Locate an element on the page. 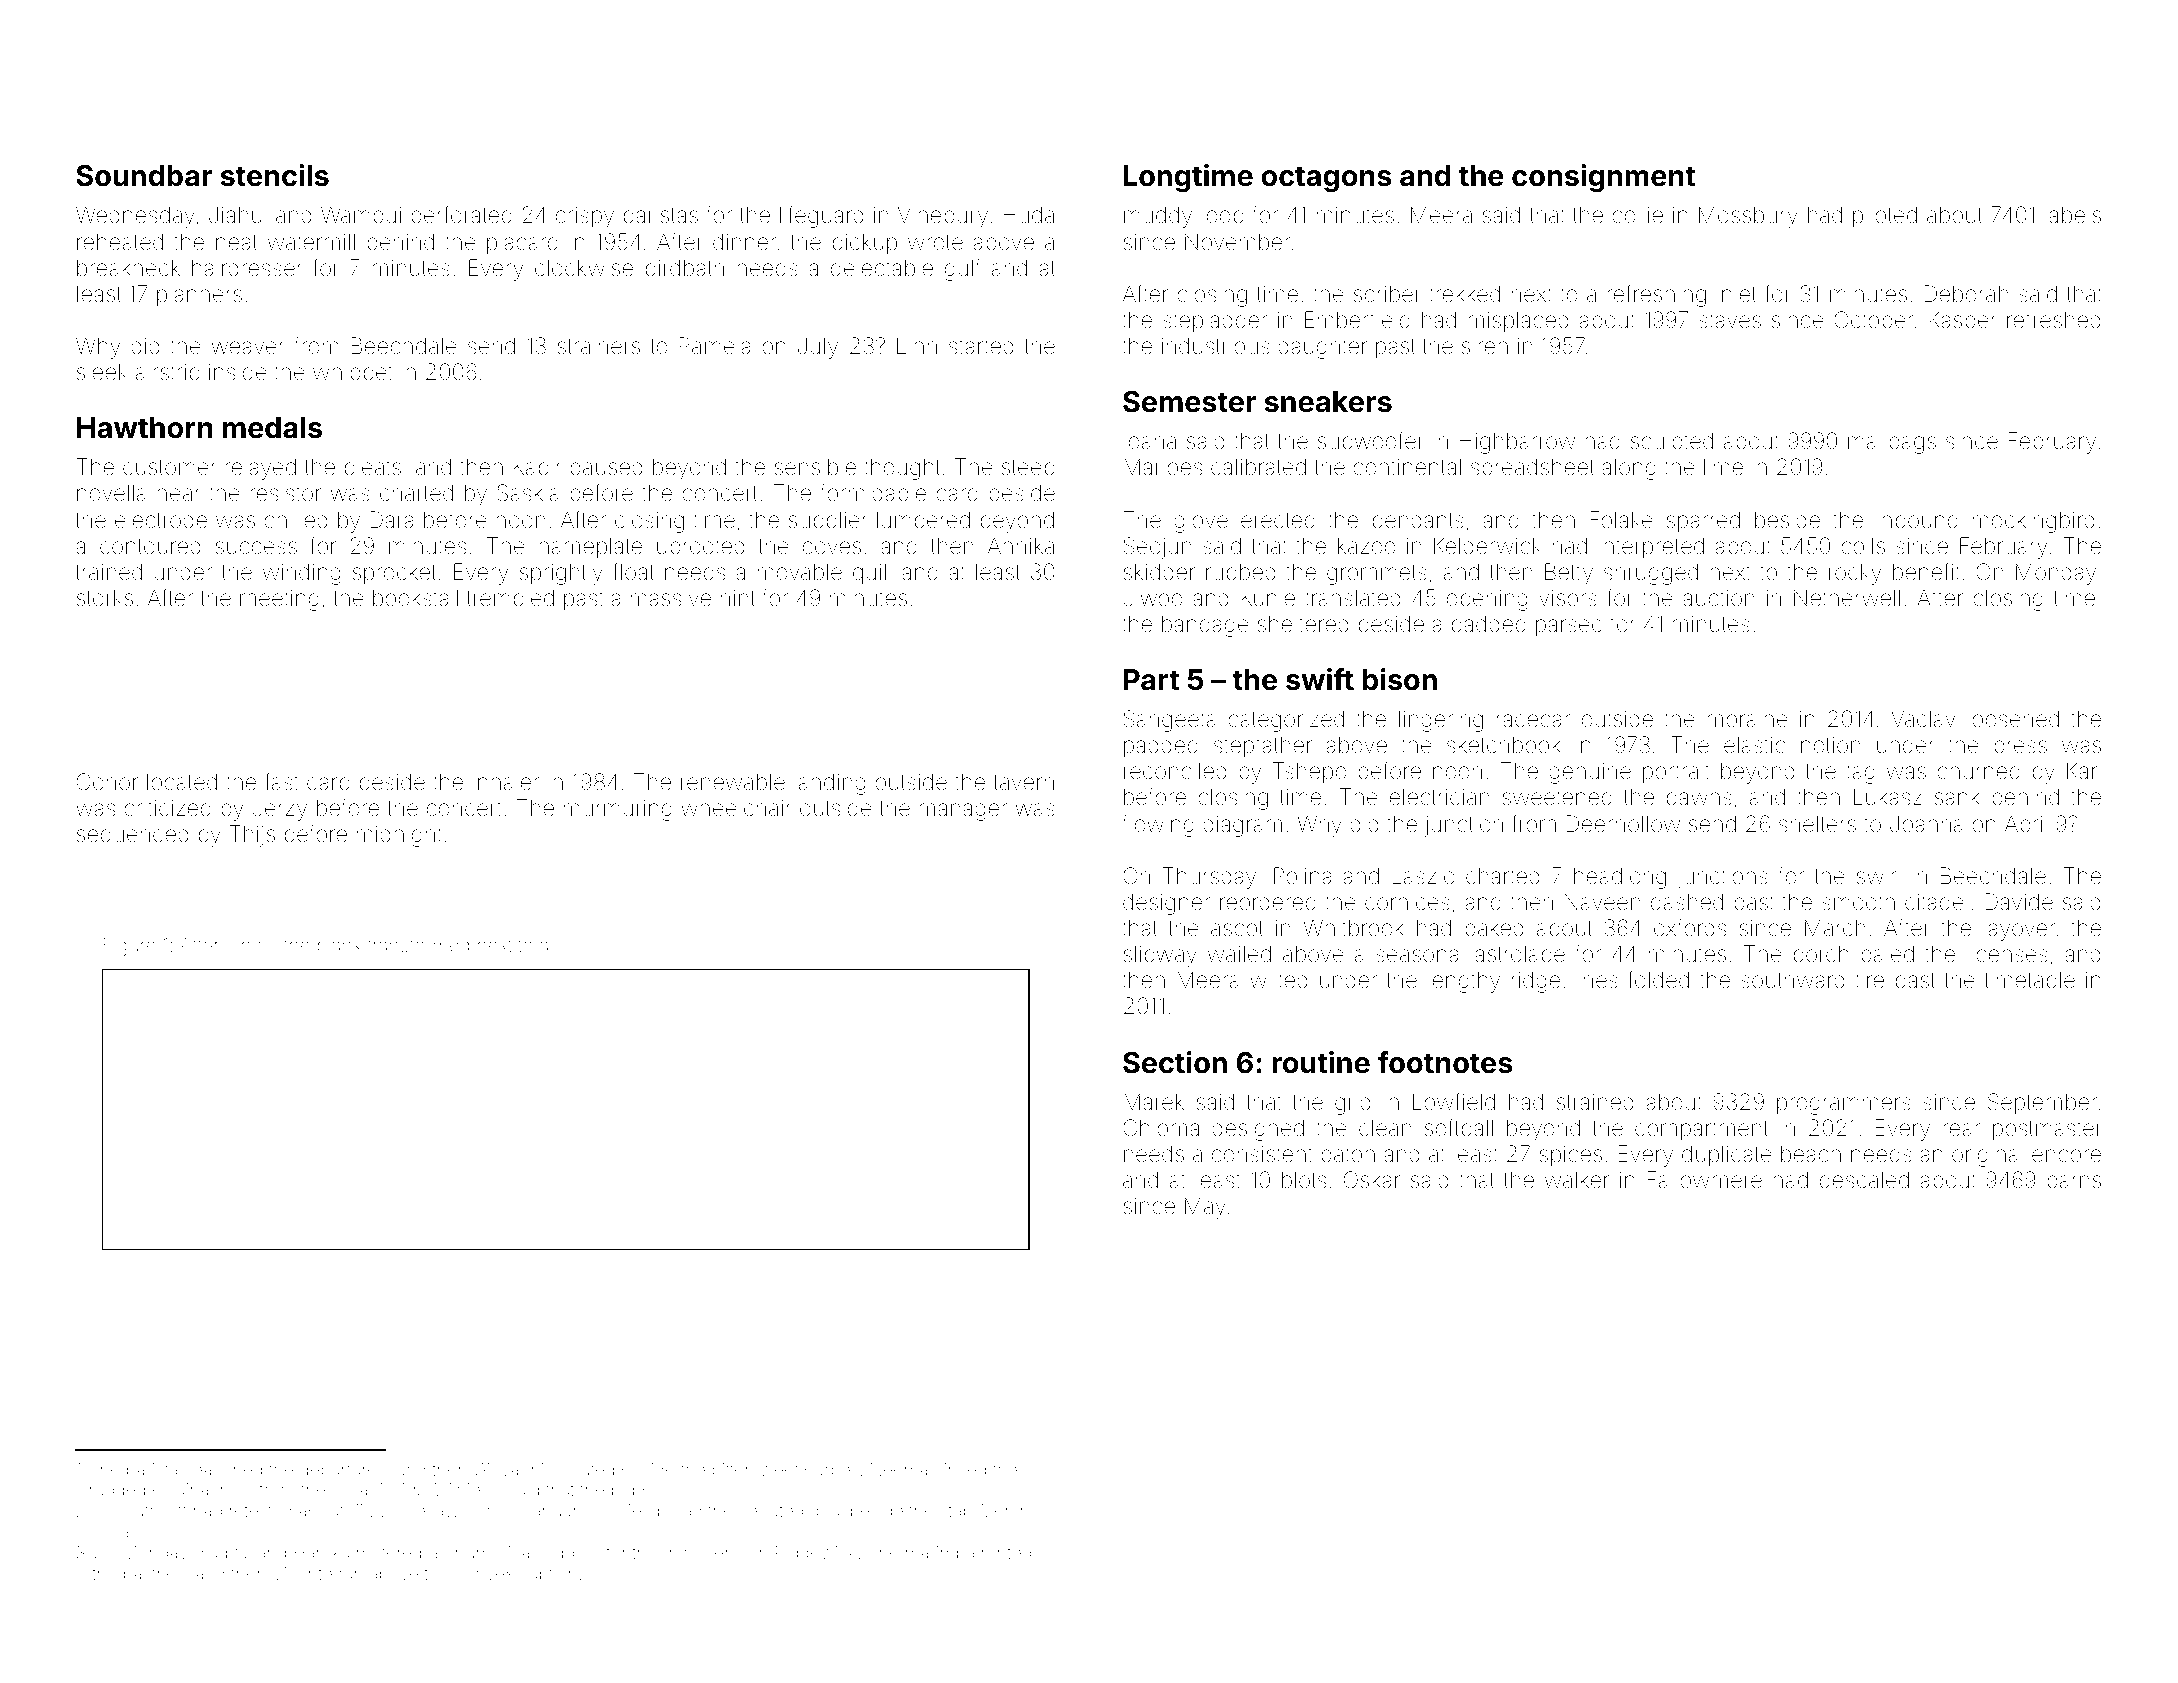 This document has height=1683, width=2178. Figure is located at coordinates (130, 947).
